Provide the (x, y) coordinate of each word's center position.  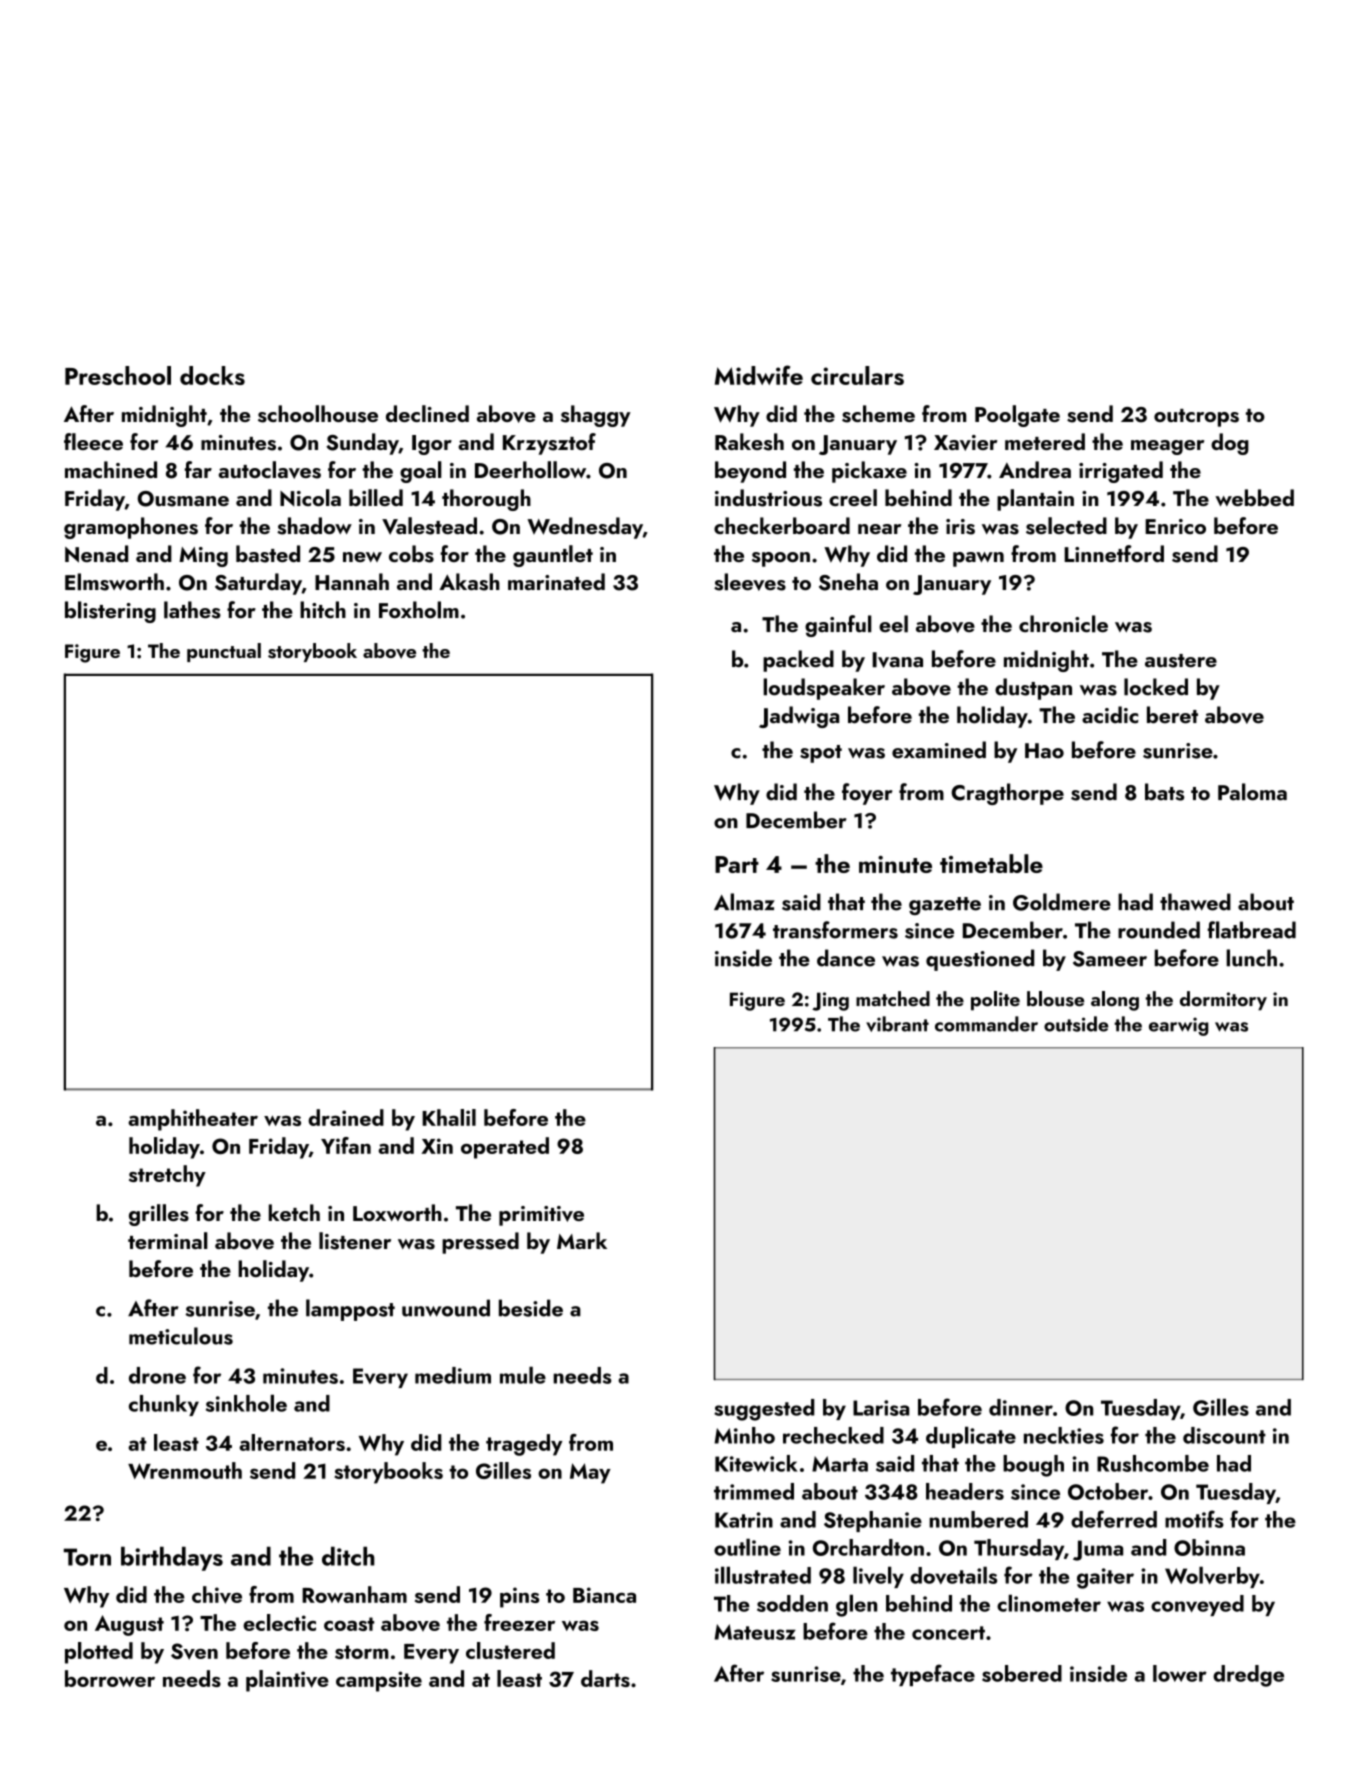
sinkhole (246, 1403)
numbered (978, 1519)
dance (846, 958)
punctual (224, 652)
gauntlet (553, 556)
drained (346, 1117)
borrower (110, 1678)
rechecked (833, 1435)
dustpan (1033, 689)
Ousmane (183, 499)
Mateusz (754, 1632)
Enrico (1175, 526)
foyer (867, 794)
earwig (1179, 1026)
